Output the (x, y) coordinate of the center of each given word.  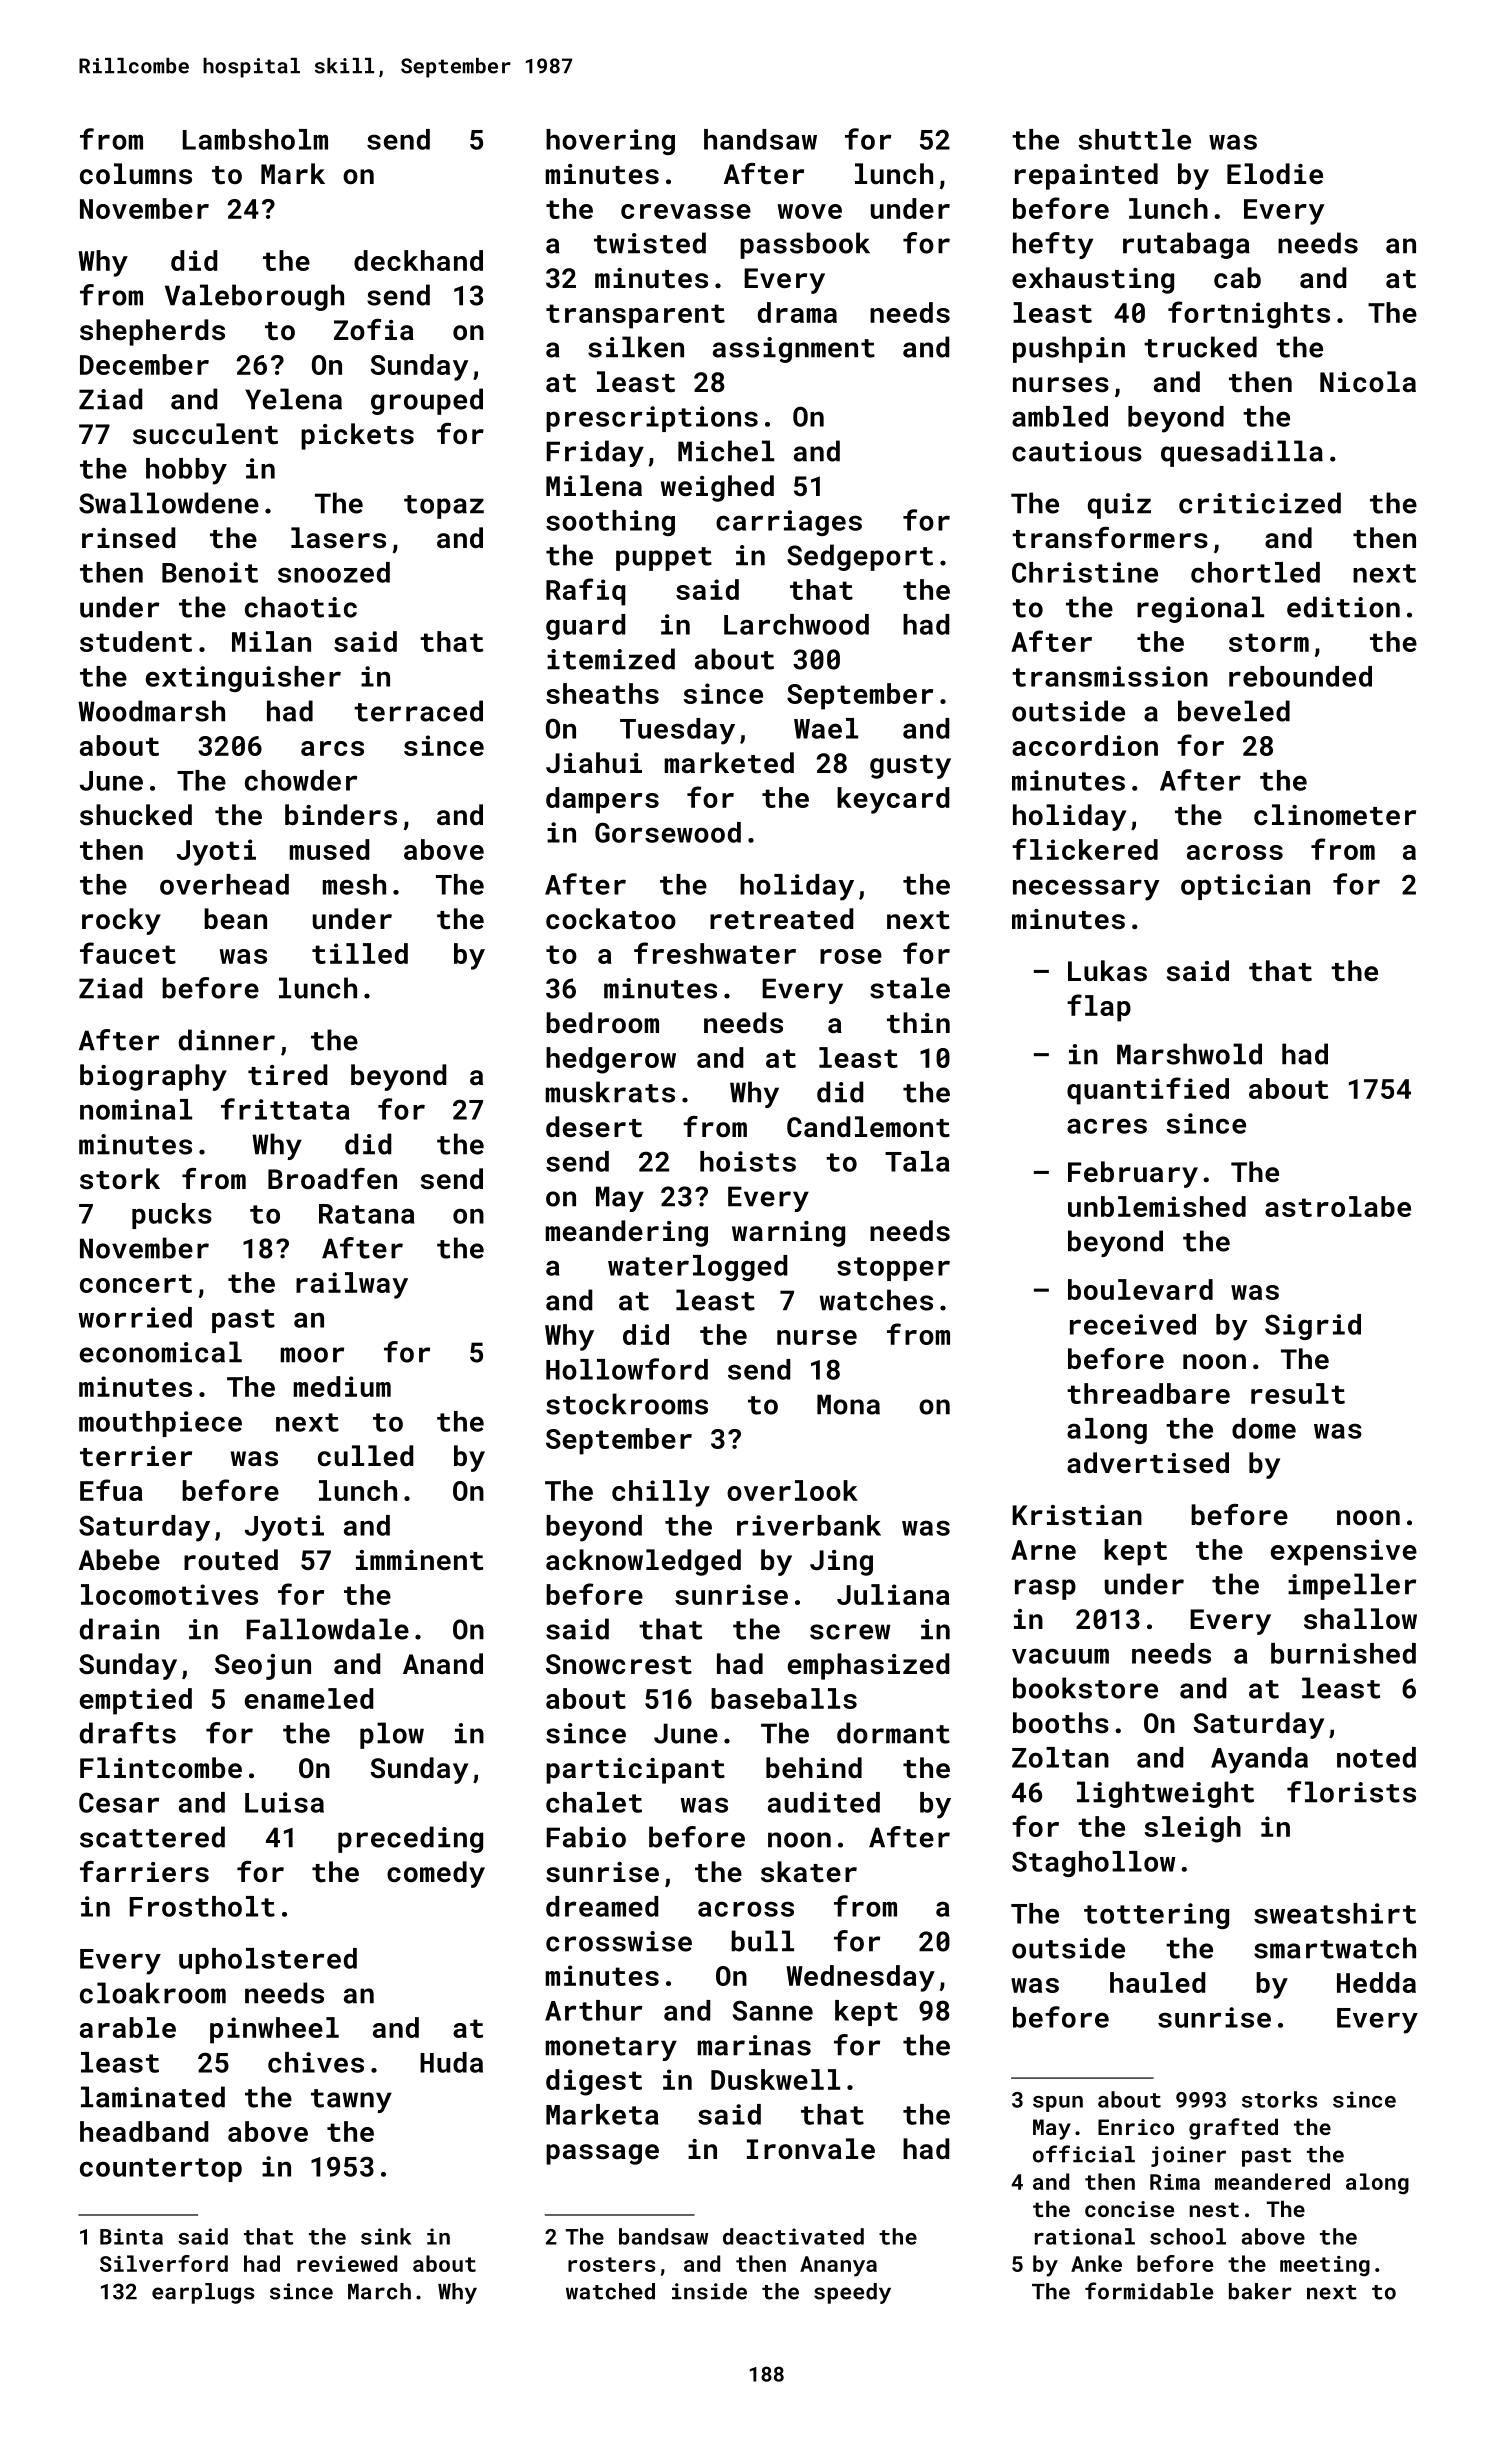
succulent (205, 434)
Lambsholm (255, 139)
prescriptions (652, 419)
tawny (351, 2101)
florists (1351, 1792)
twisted (650, 243)
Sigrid (1313, 1327)
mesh (354, 884)
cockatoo (611, 919)
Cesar (119, 1802)
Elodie (1275, 174)
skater (809, 1872)
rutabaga (1186, 245)
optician (1245, 887)
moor (312, 1355)
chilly (661, 1493)
